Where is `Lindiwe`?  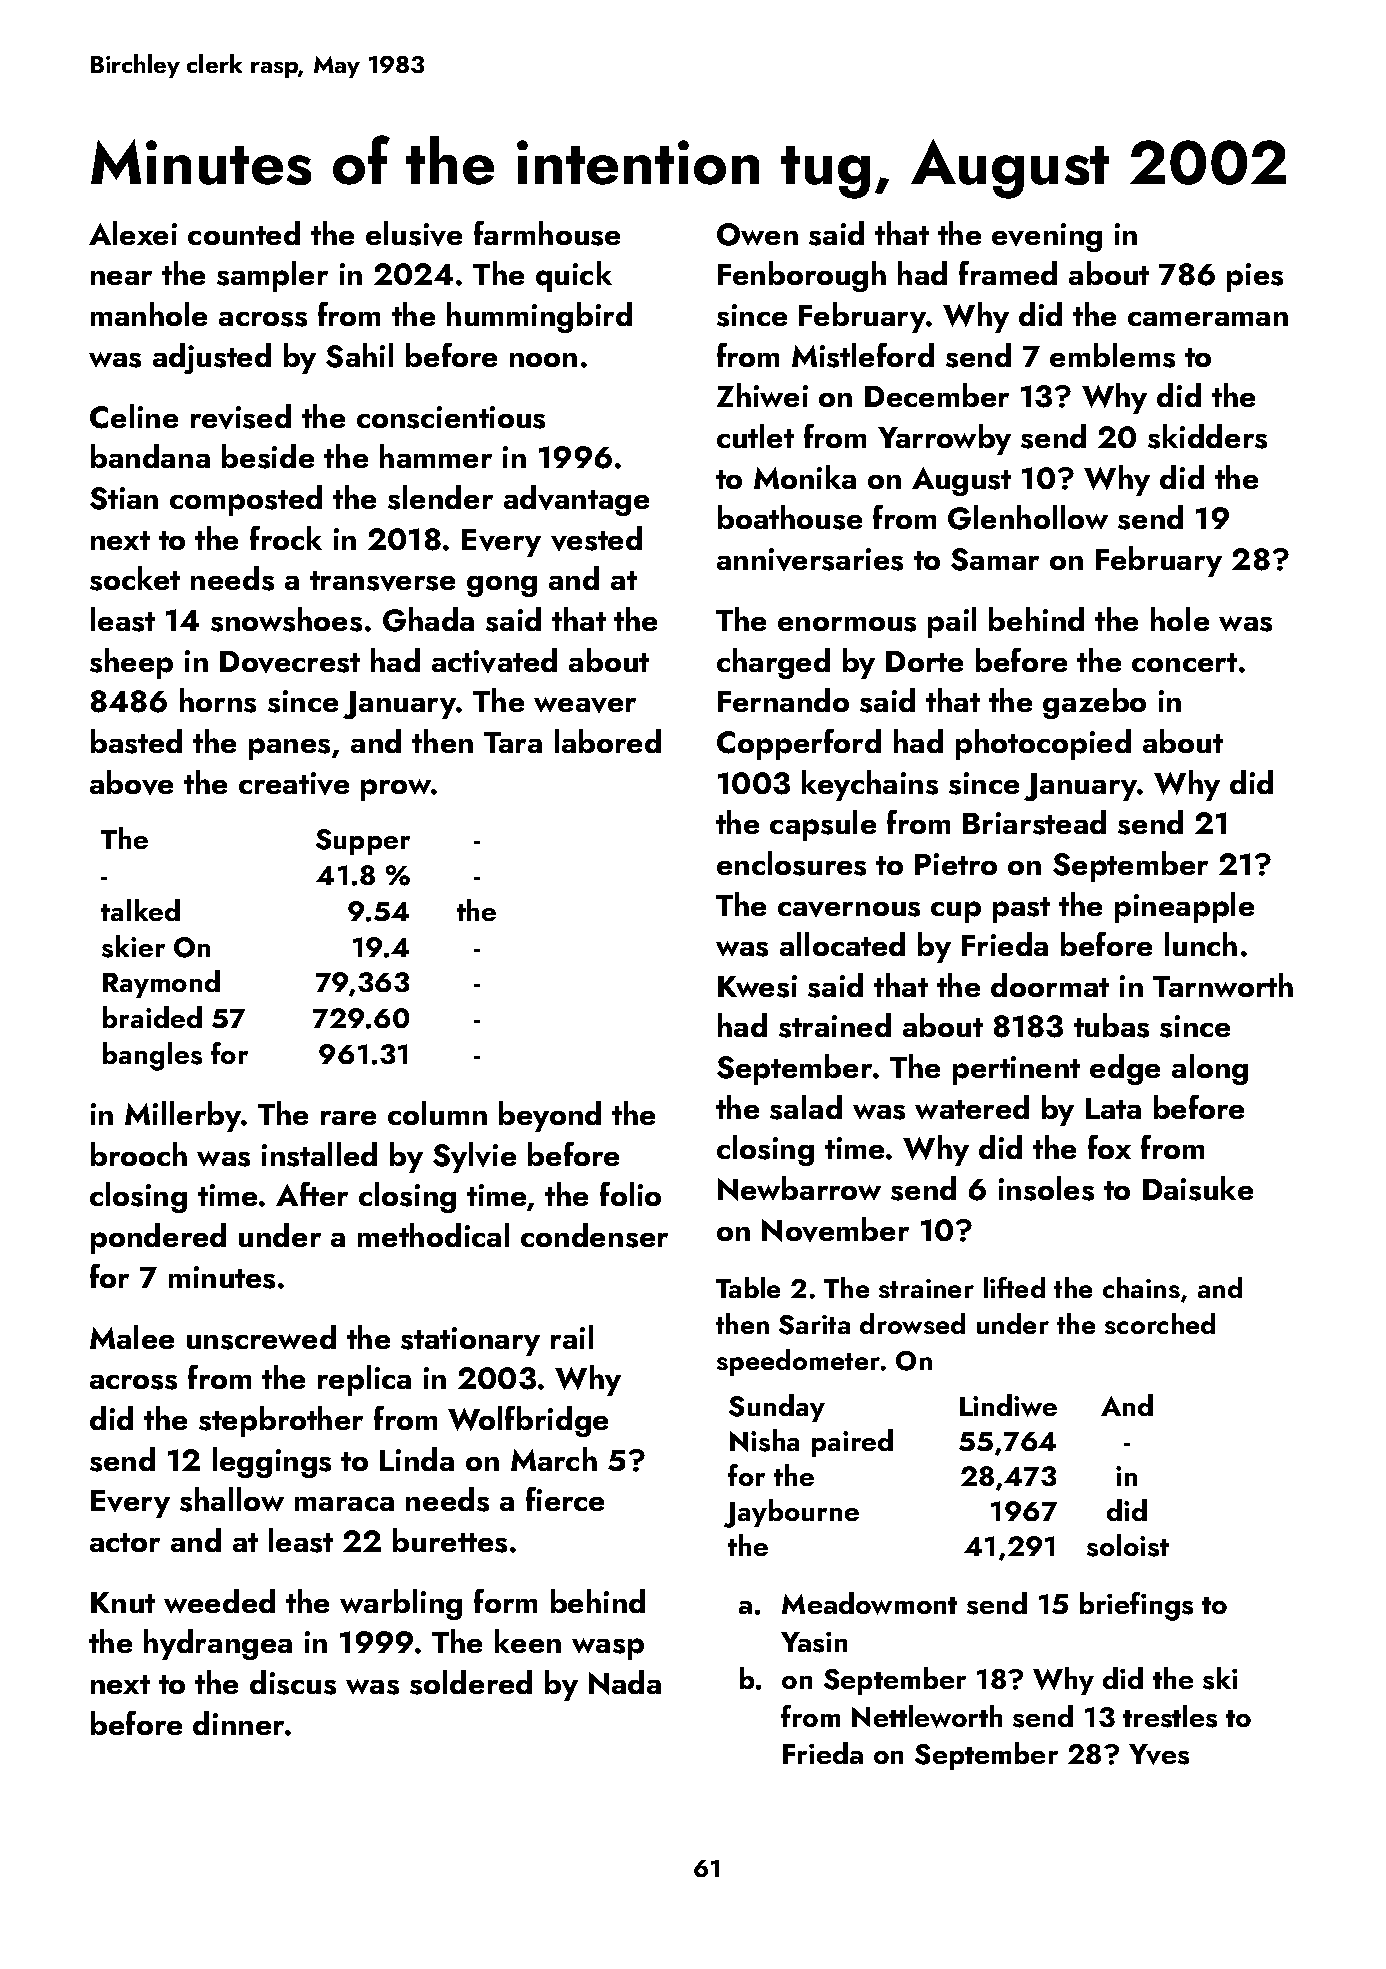 Lindiwe is located at coordinates (1008, 1405).
